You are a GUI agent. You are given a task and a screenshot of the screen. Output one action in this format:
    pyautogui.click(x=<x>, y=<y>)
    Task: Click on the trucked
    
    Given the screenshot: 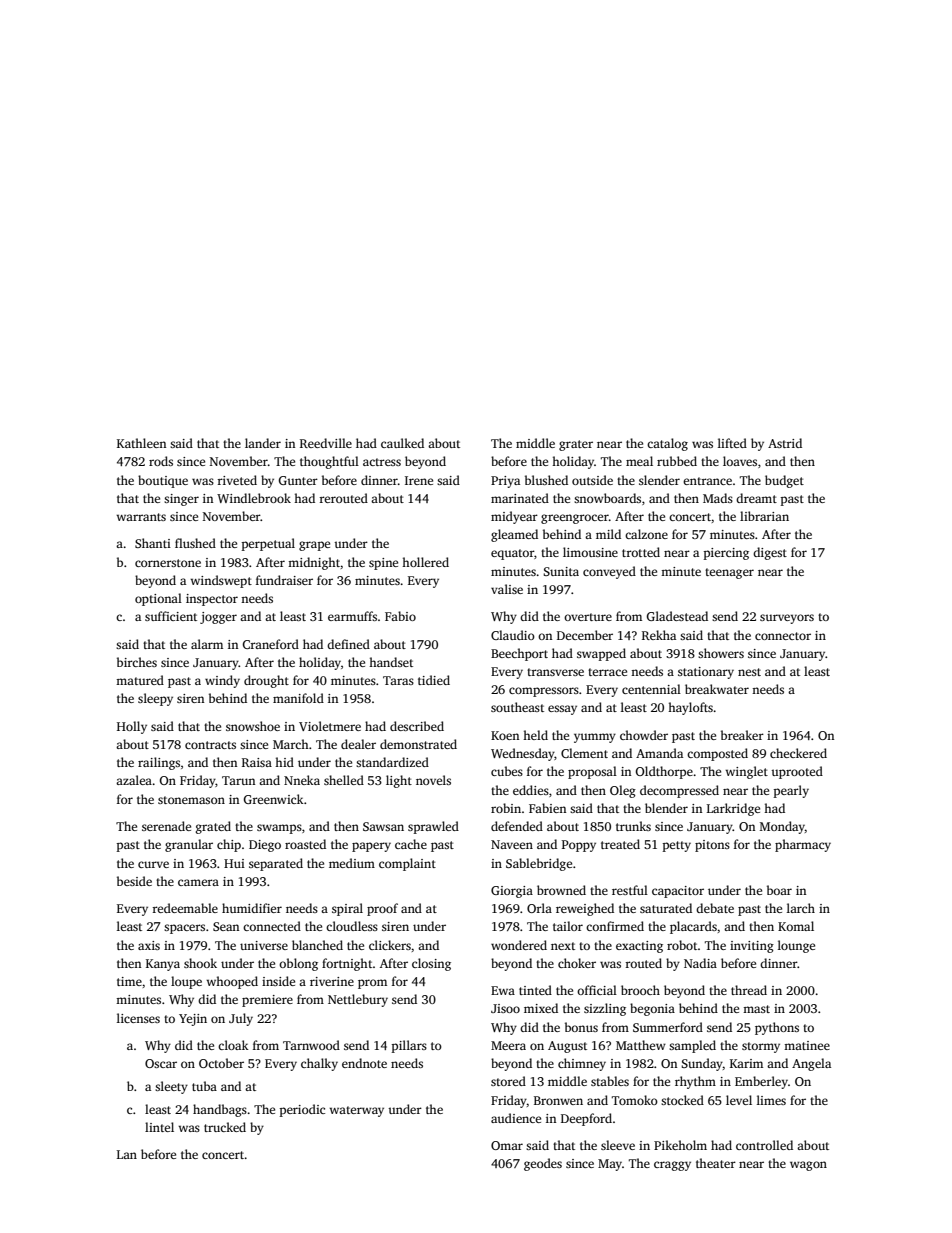 What is the action you would take?
    pyautogui.click(x=225, y=1127)
